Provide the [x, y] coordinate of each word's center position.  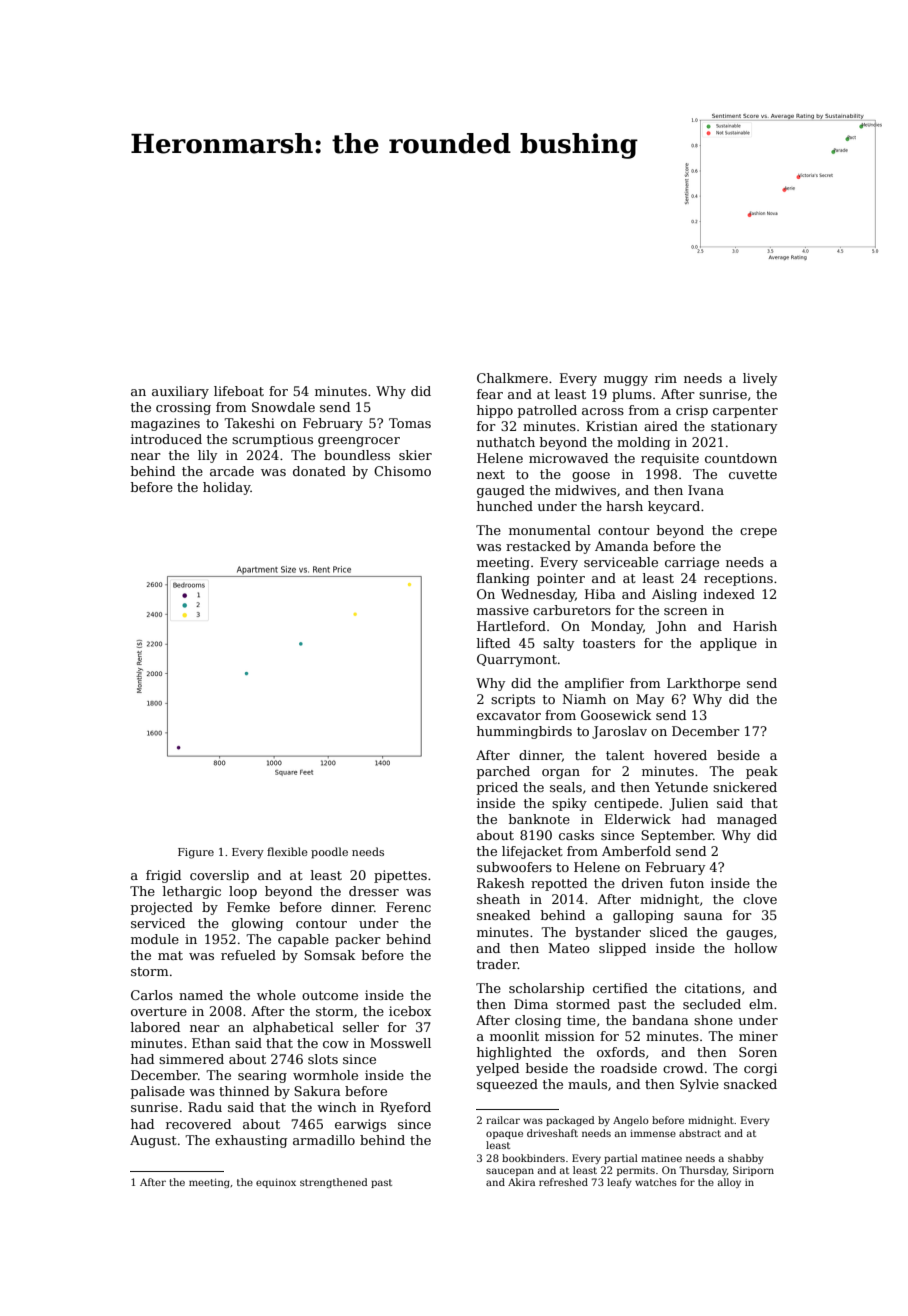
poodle [329, 853]
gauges [749, 935]
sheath [498, 899]
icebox [410, 1011]
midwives [585, 490]
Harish [755, 626]
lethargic [192, 892]
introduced [166, 439]
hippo [495, 411]
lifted [493, 643]
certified [620, 988]
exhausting [251, 1141]
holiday [226, 488]
